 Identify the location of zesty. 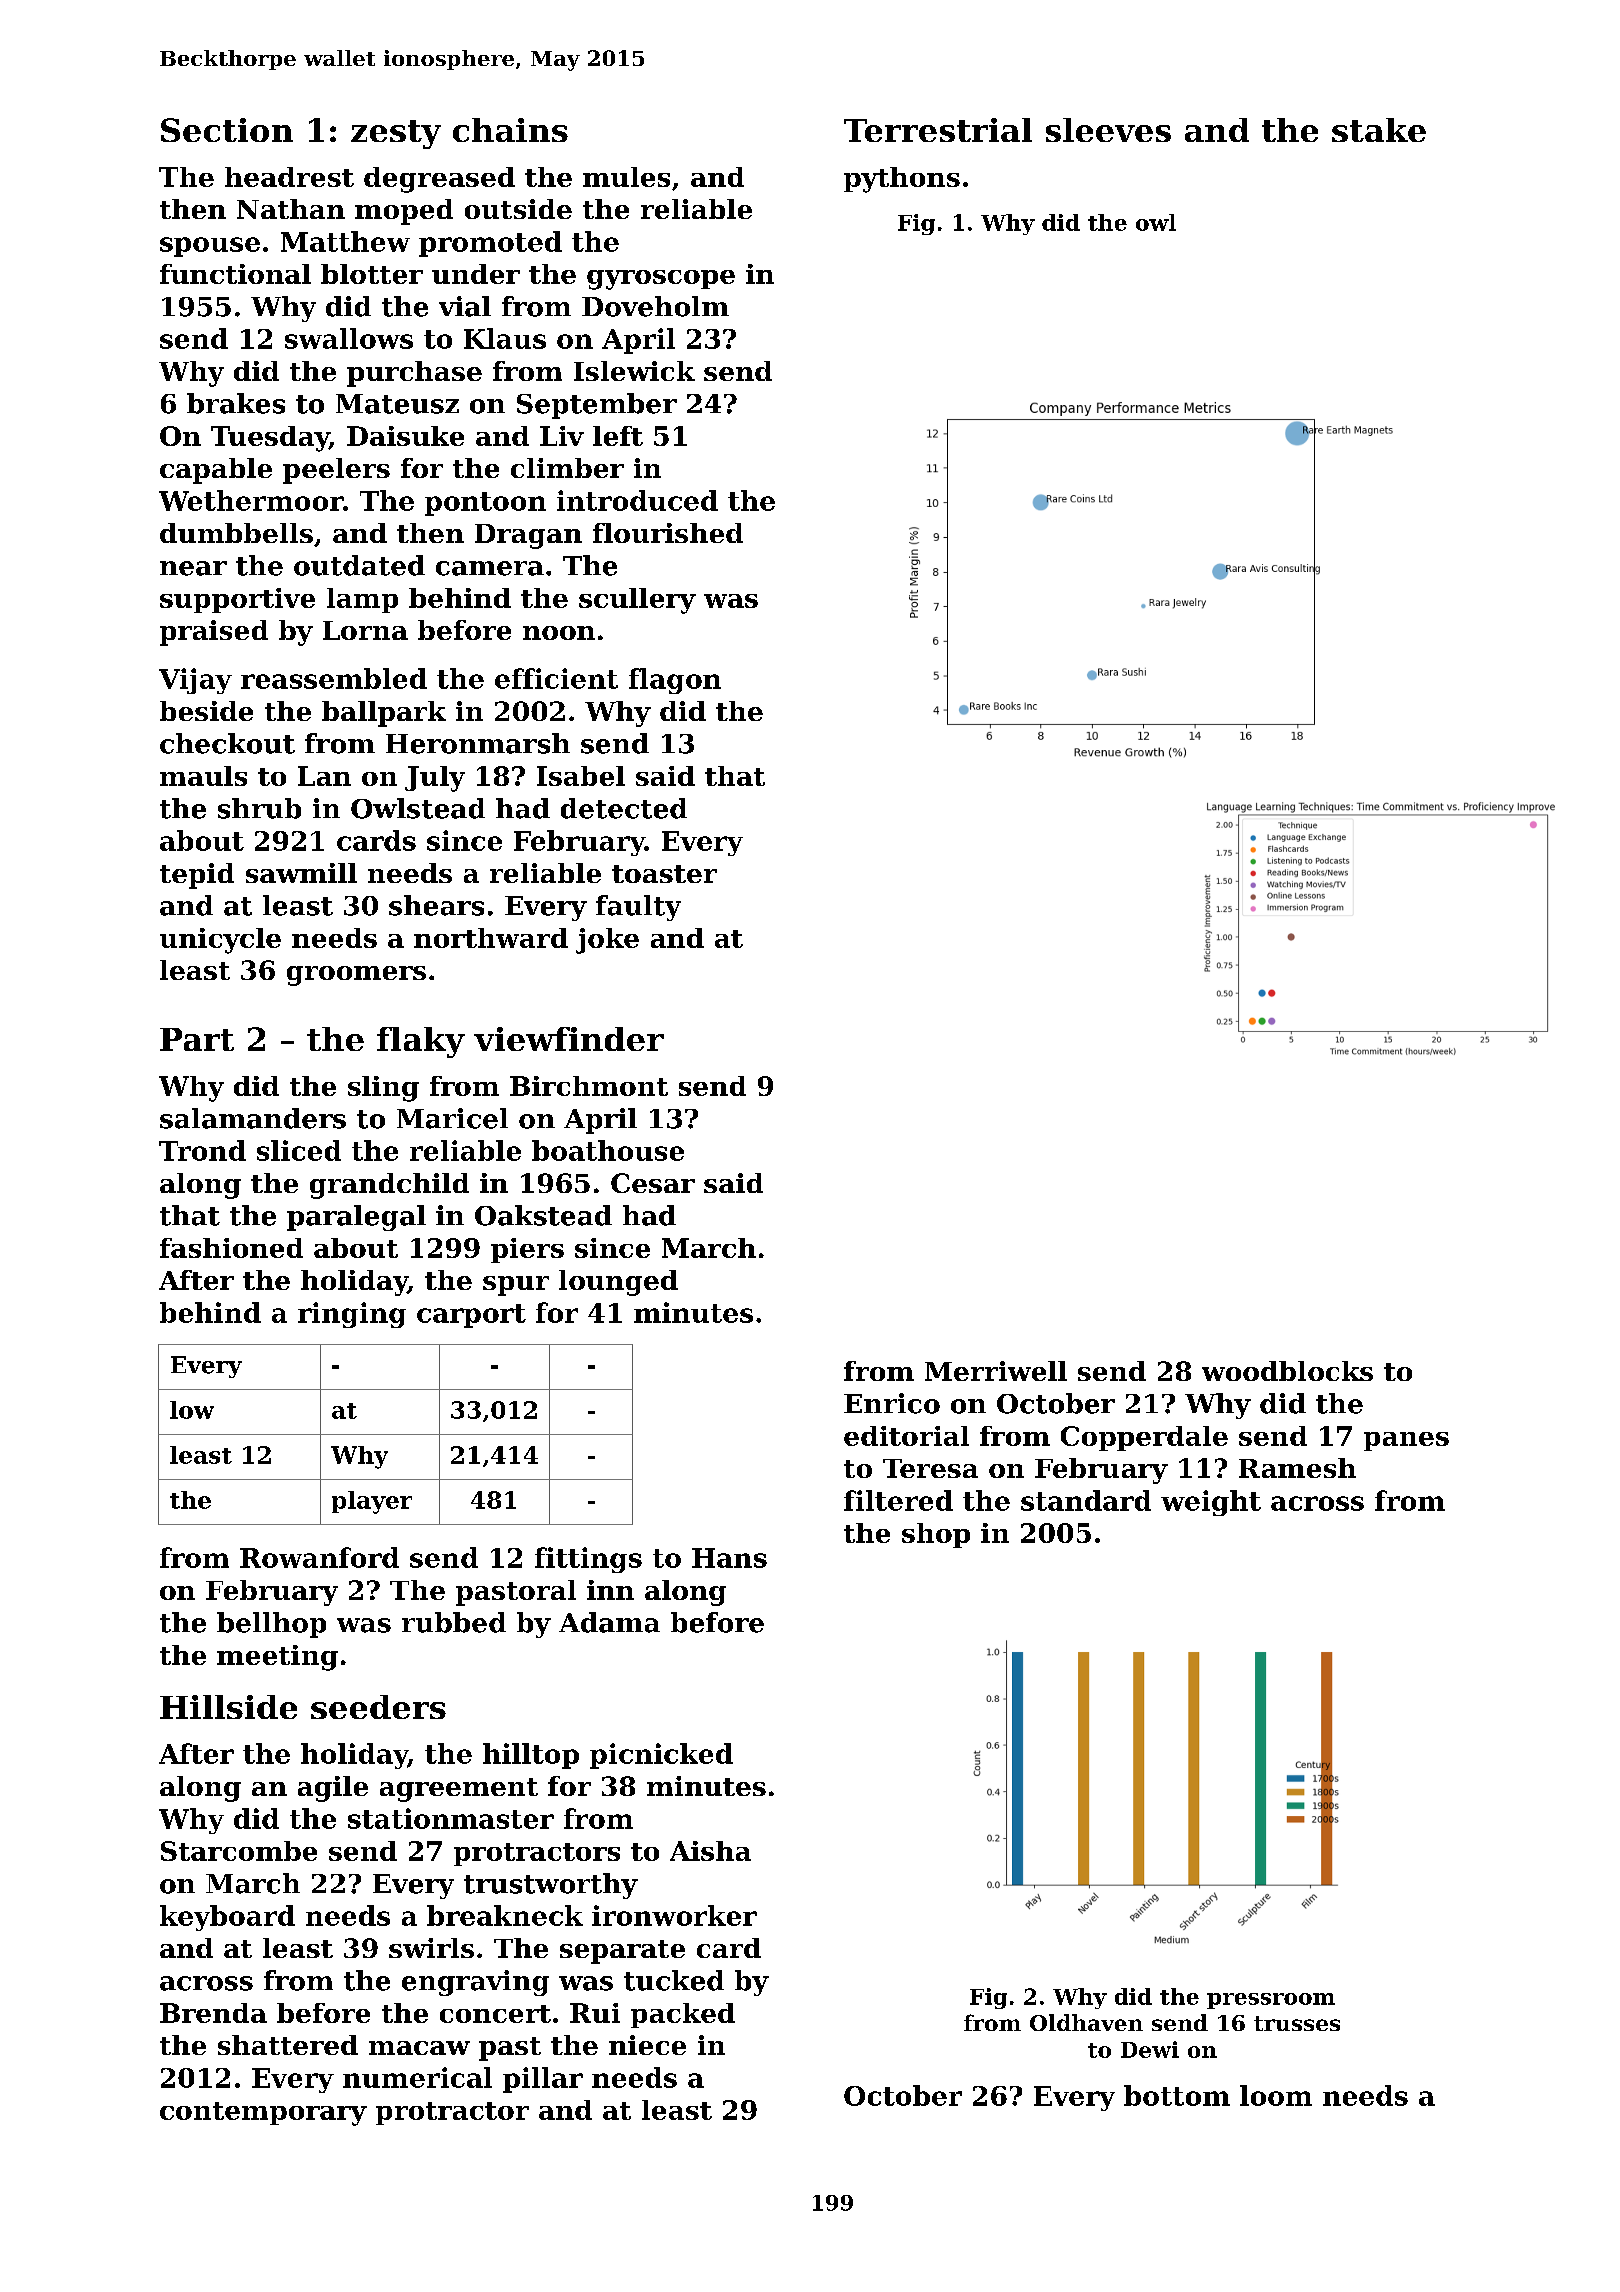
(396, 134).
